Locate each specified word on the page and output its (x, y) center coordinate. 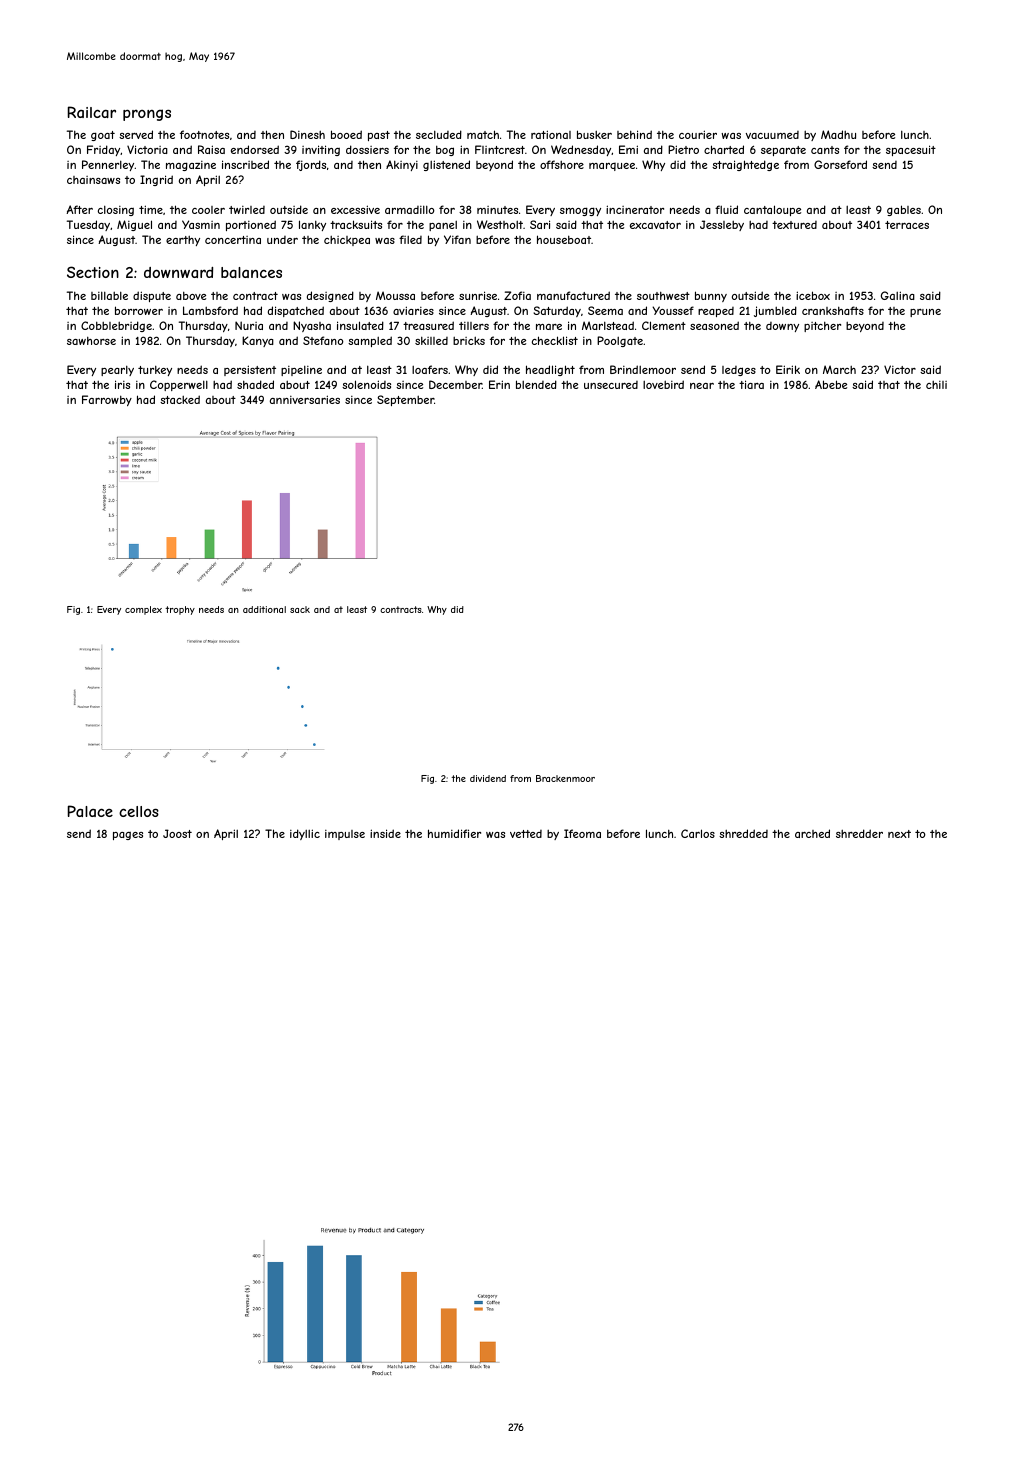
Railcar (92, 112)
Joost (177, 833)
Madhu (838, 134)
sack (300, 609)
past (379, 136)
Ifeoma (582, 833)
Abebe (831, 384)
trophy (180, 610)
